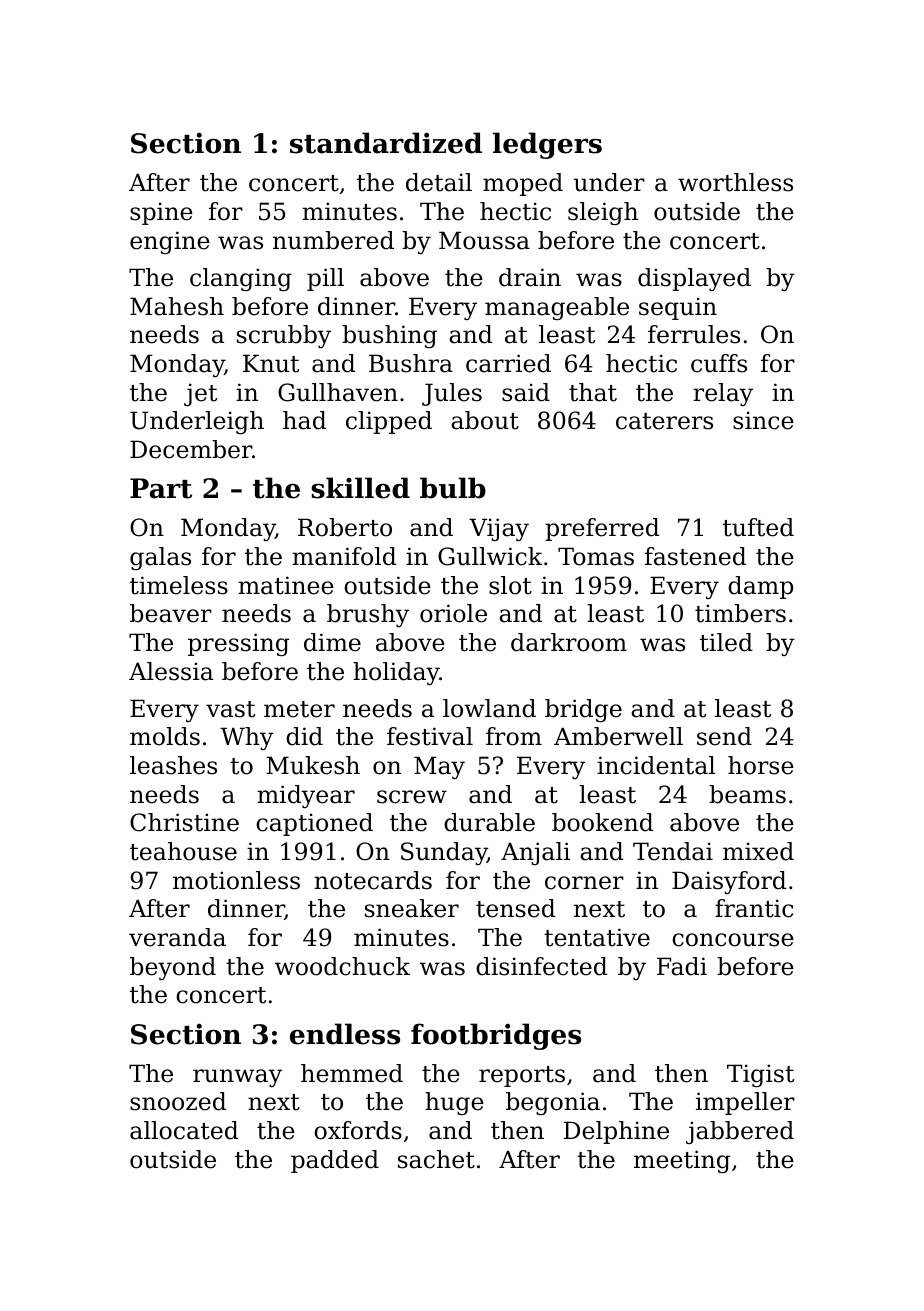 The height and width of the screenshot is (1311, 924). Describe the element at coordinates (386, 143) in the screenshot. I see `standardized` at that location.
